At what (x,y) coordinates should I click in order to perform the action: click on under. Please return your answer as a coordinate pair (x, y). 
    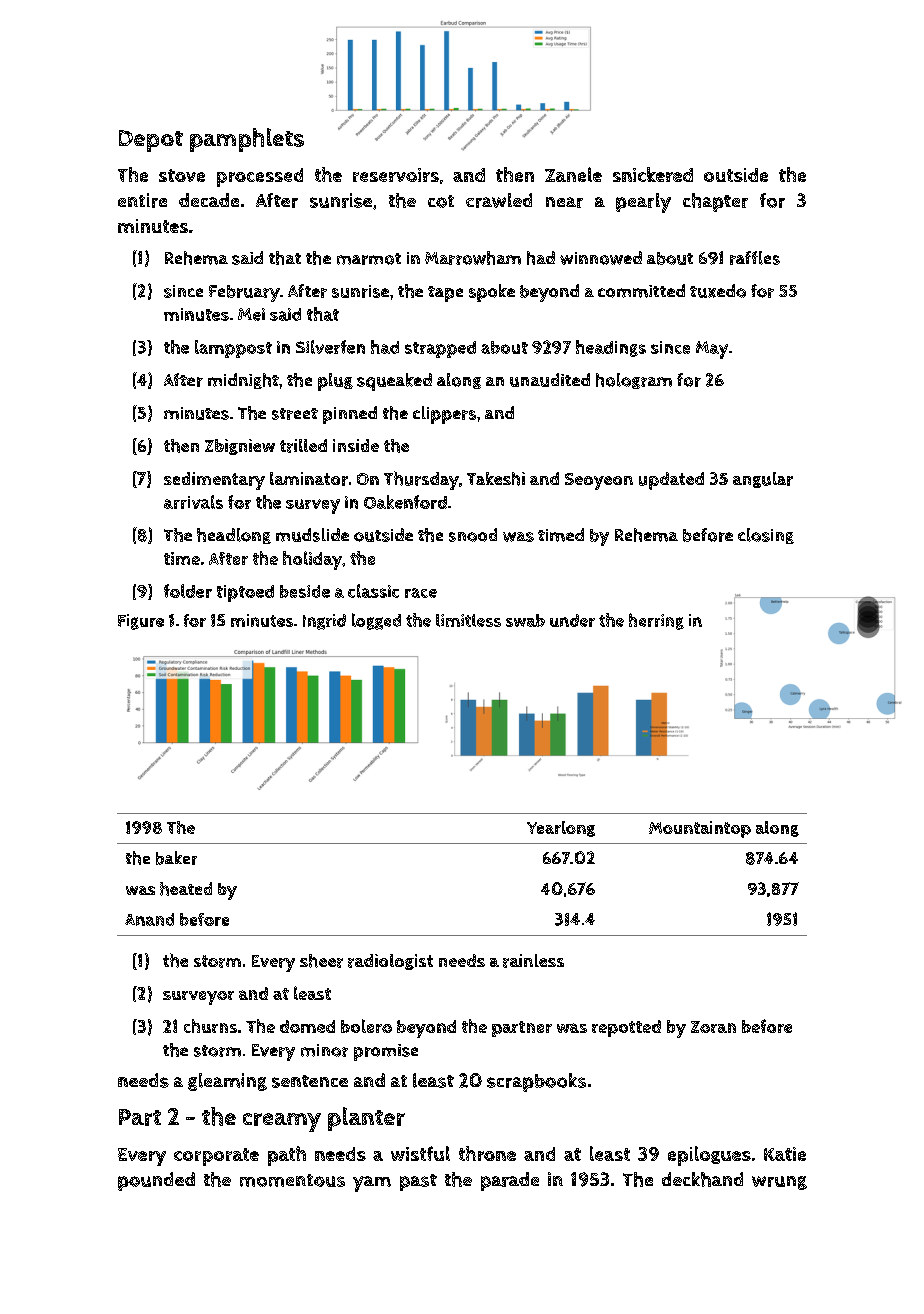
    Looking at the image, I should click on (572, 620).
